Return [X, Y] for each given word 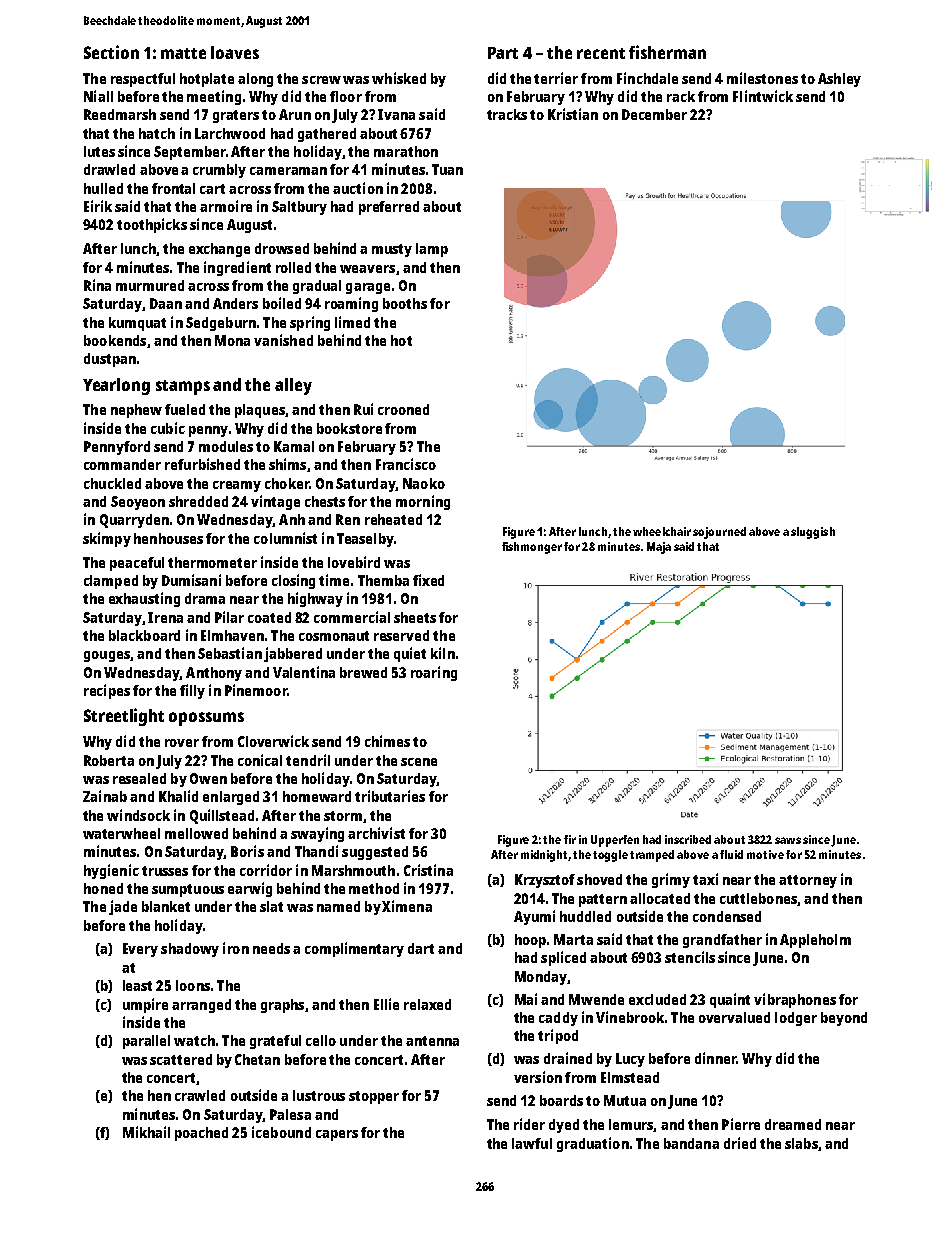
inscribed [688, 839]
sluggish [813, 533]
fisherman [667, 52]
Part [503, 53]
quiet [410, 654]
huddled [585, 916]
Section [111, 52]
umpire [145, 1005]
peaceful [137, 564]
